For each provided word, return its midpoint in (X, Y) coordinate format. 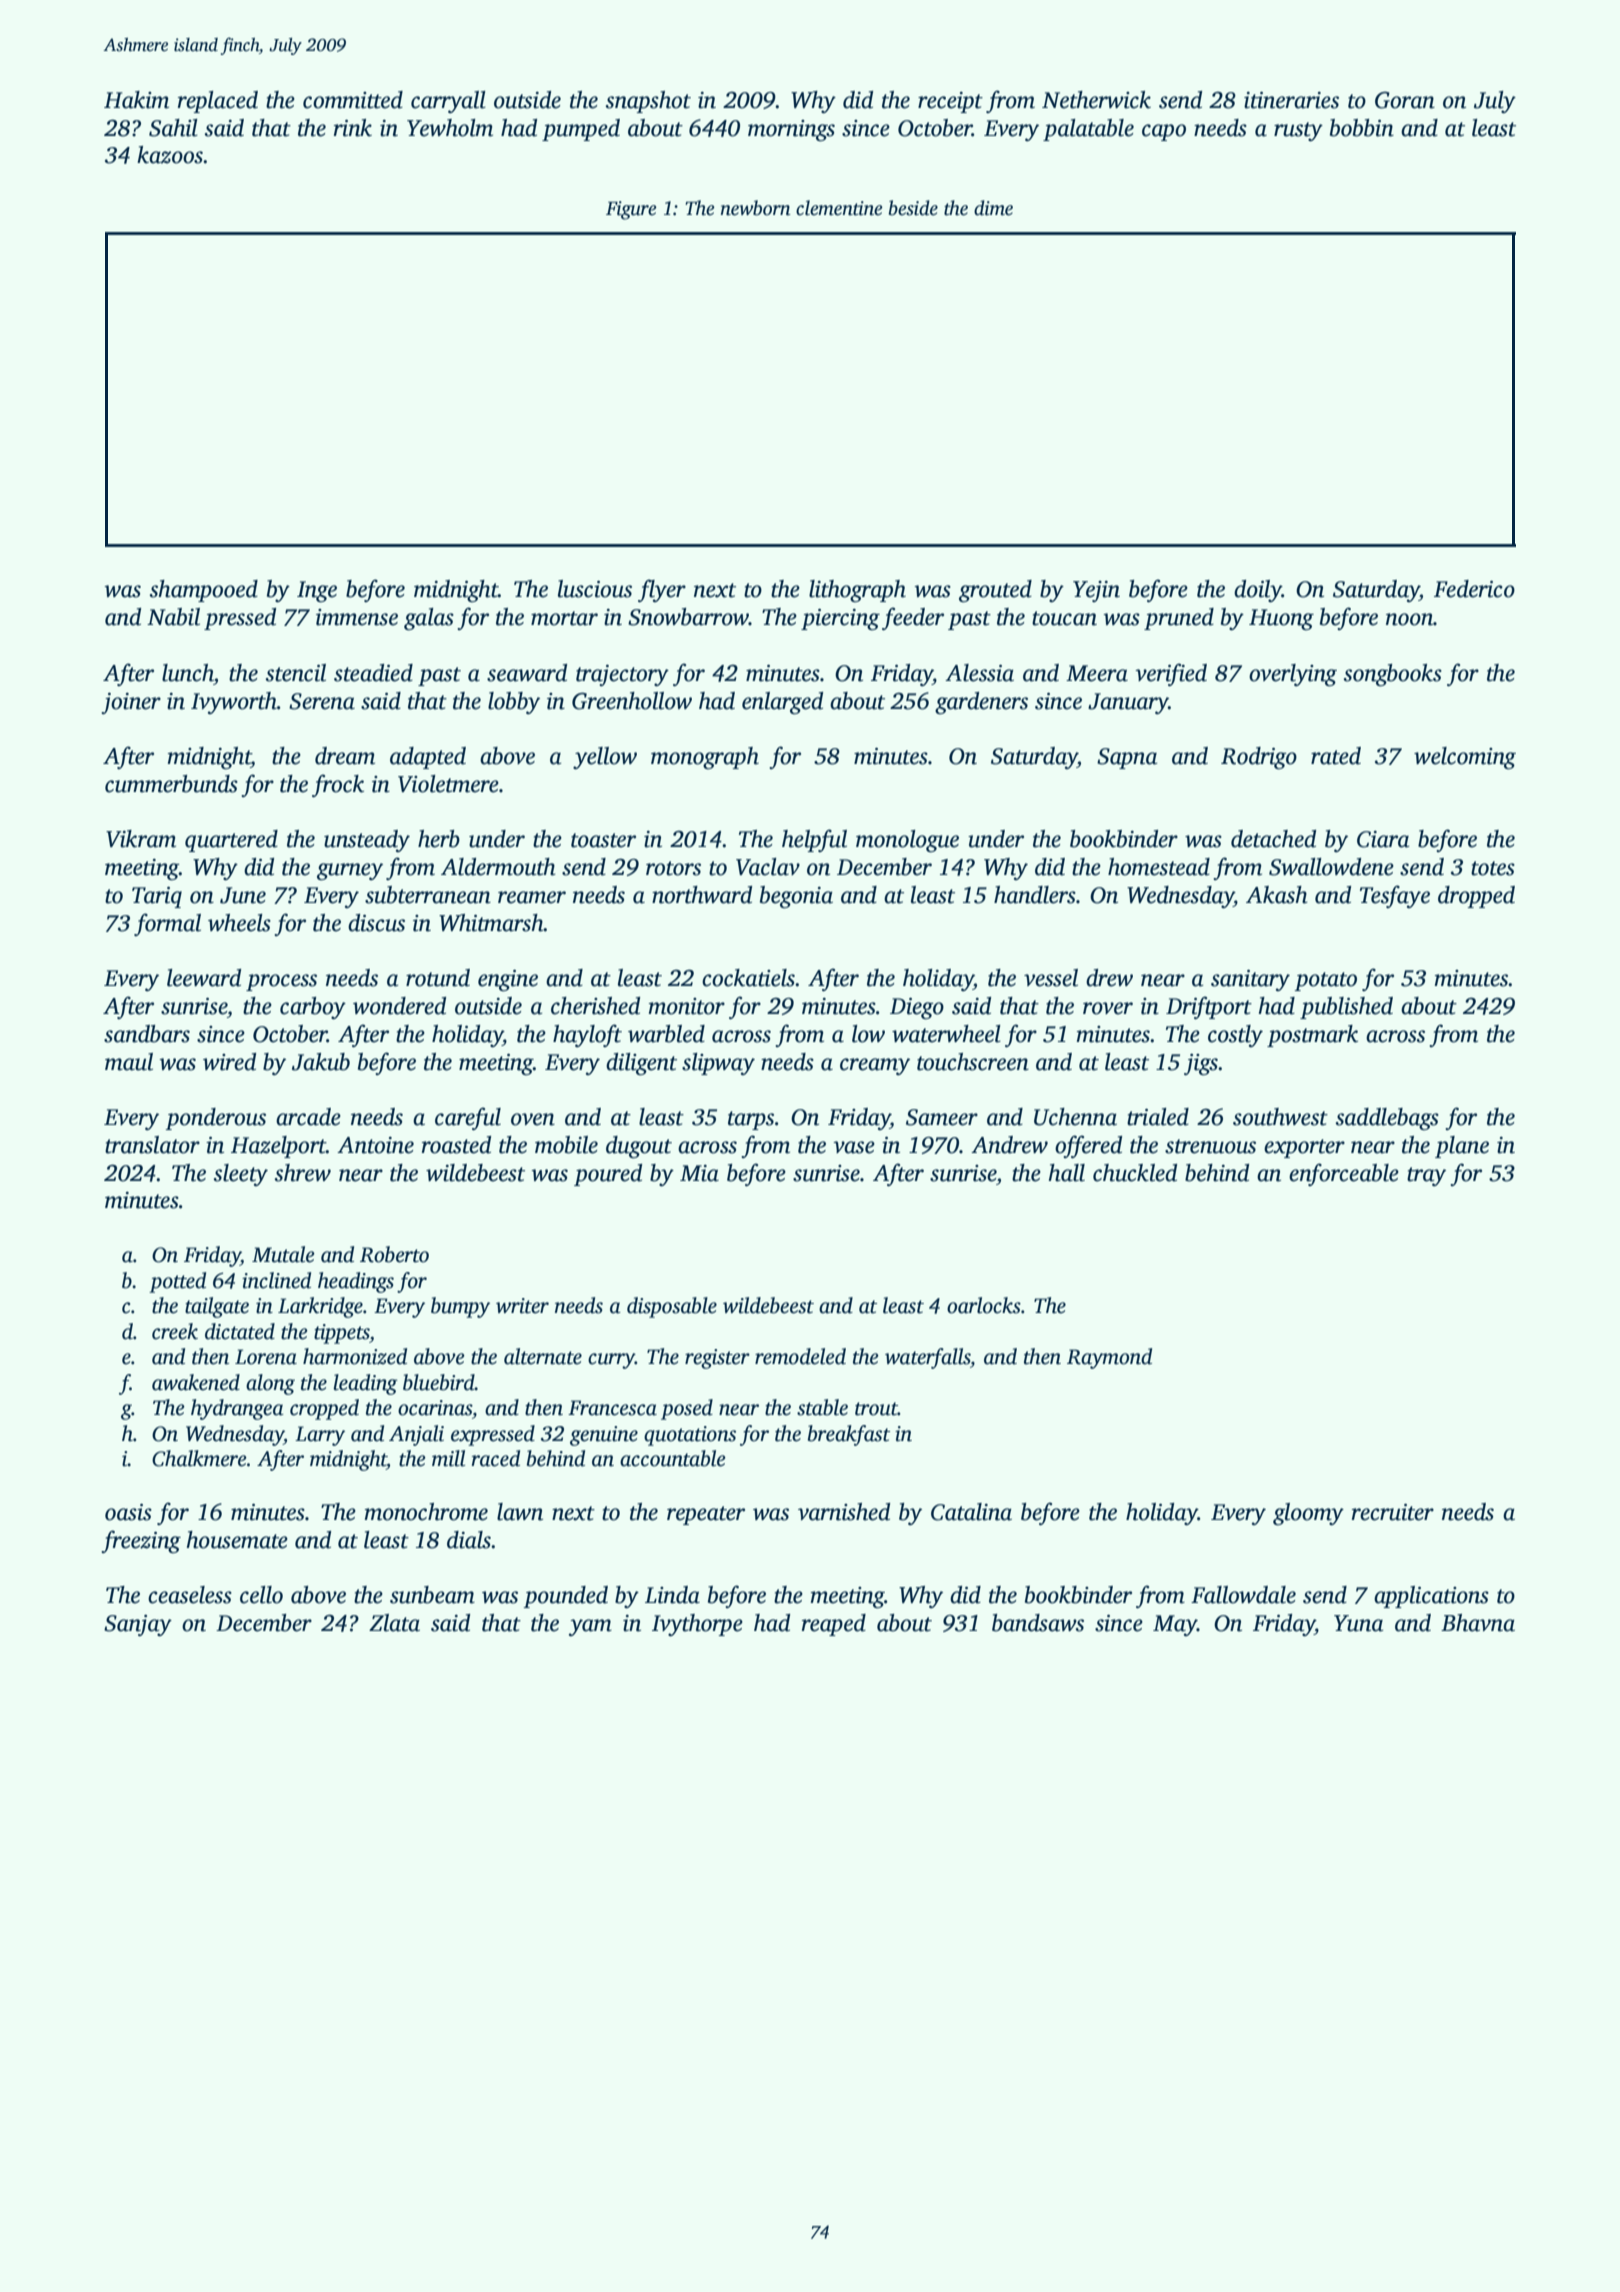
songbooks (1393, 675)
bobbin (1362, 128)
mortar (564, 618)
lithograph (857, 591)
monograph (705, 758)
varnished (844, 1512)
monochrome (426, 1512)
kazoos (170, 155)
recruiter (1393, 1512)
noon (1409, 619)
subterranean (428, 895)
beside (913, 208)
